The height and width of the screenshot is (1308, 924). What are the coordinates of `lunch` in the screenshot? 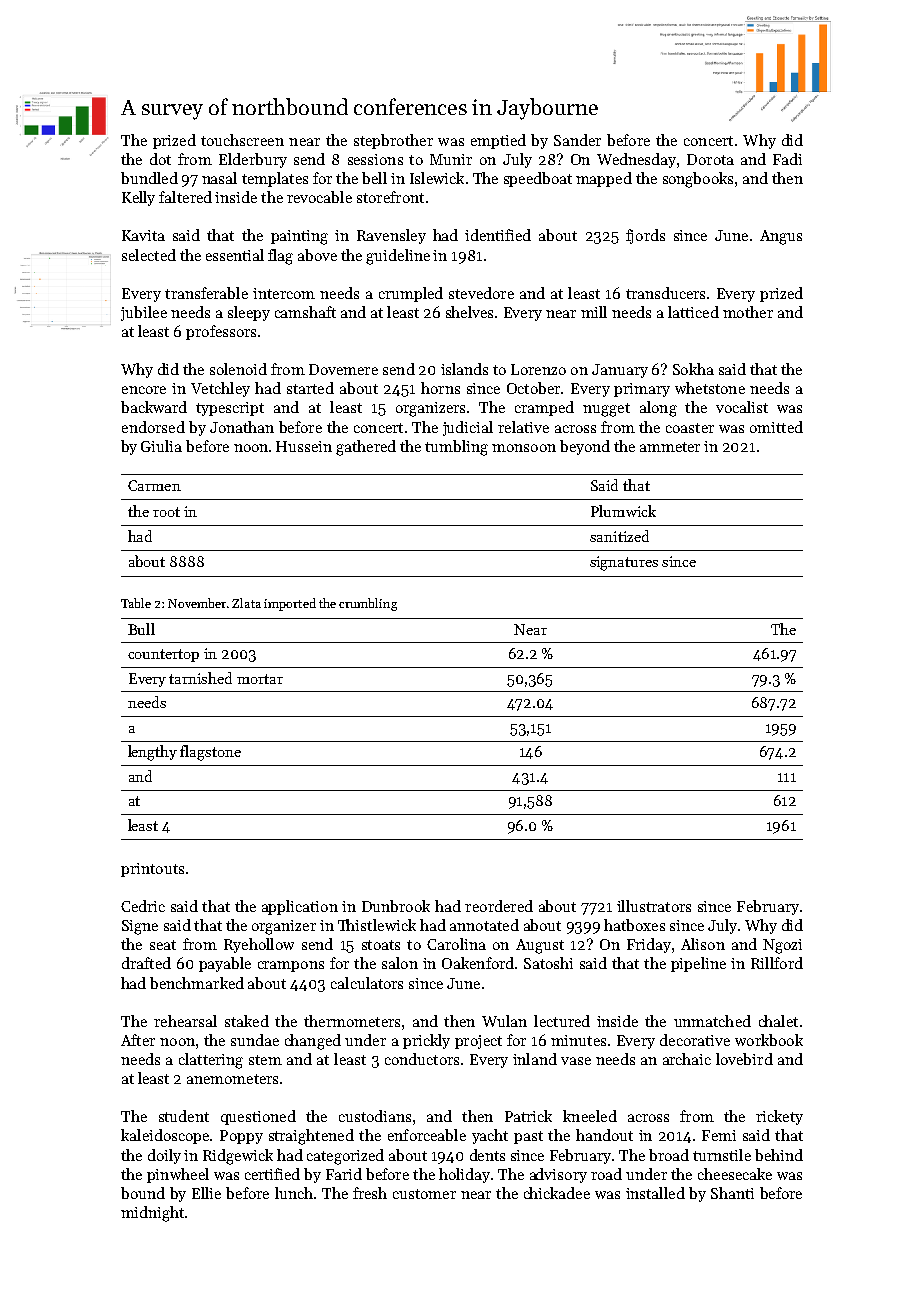 It's located at (294, 1193).
